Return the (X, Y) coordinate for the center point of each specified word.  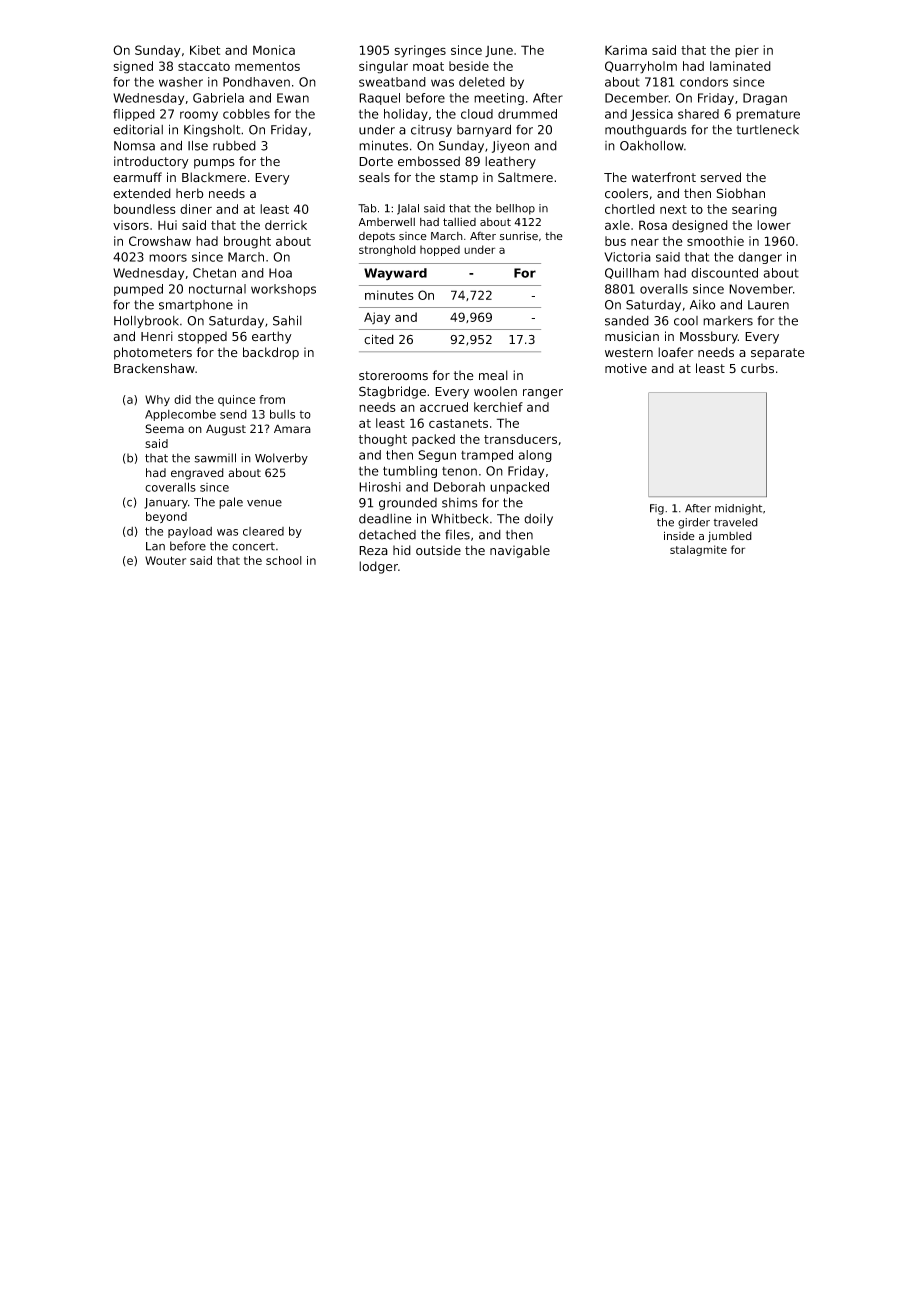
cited (379, 339)
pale (231, 503)
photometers (153, 353)
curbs (757, 368)
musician (632, 336)
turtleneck (767, 130)
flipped (134, 115)
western (629, 353)
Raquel (379, 99)
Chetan (214, 273)
